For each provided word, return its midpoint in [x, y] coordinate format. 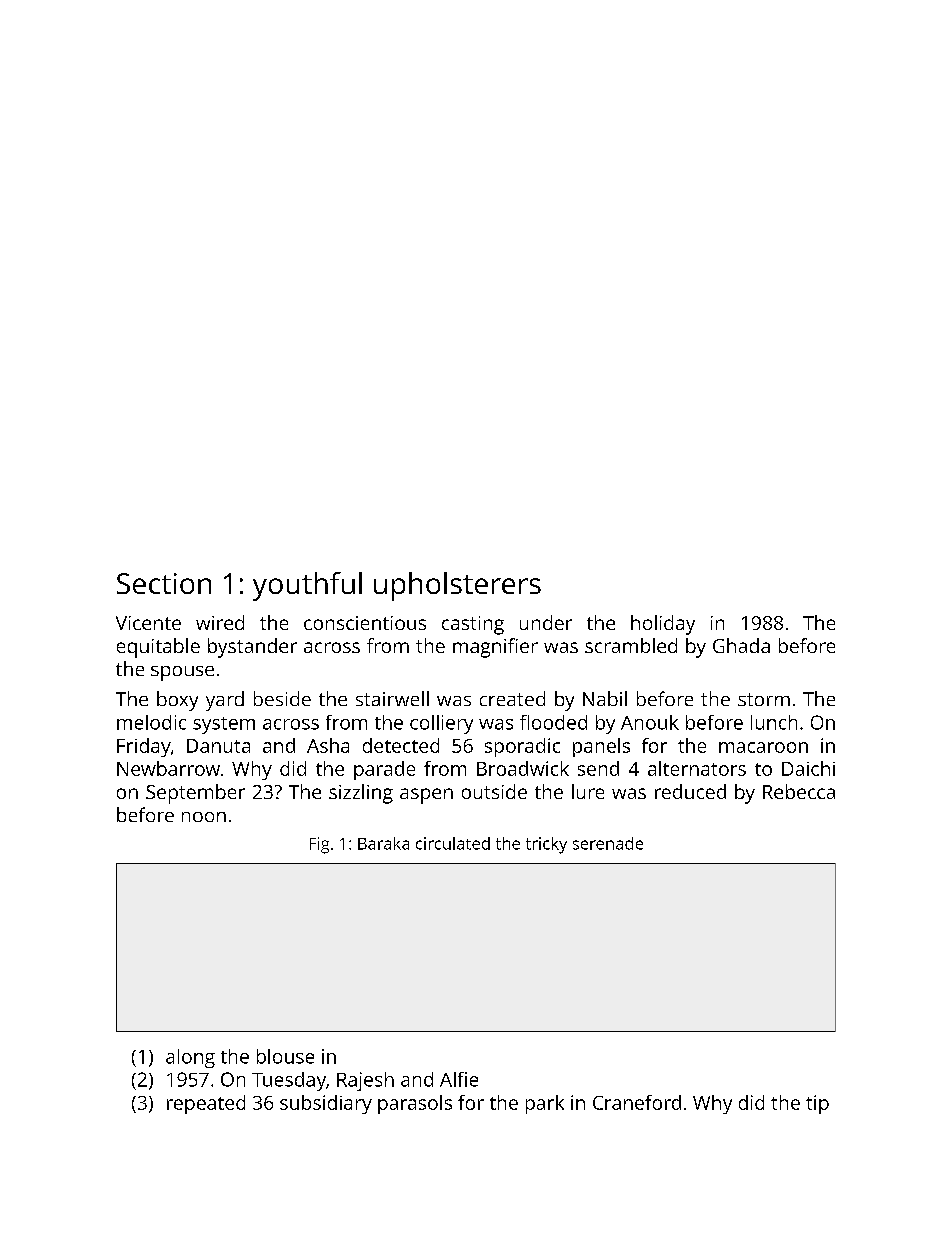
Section [164, 583]
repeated [206, 1104]
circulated [453, 843]
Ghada [741, 645]
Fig [319, 845]
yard [225, 701]
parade [384, 770]
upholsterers [457, 586]
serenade [608, 843]
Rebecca [799, 791]
